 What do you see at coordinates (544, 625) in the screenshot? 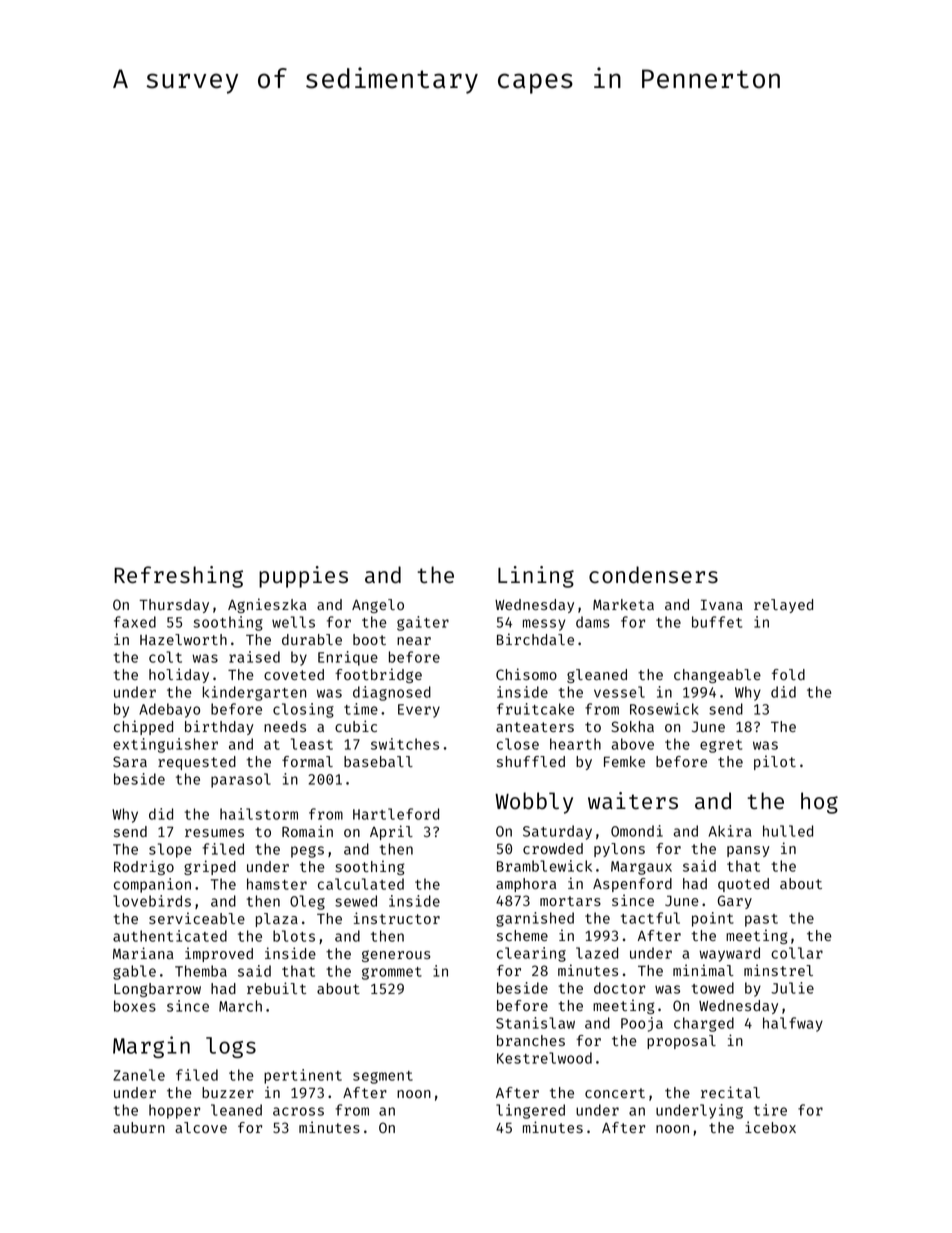
I see `messy` at bounding box center [544, 625].
